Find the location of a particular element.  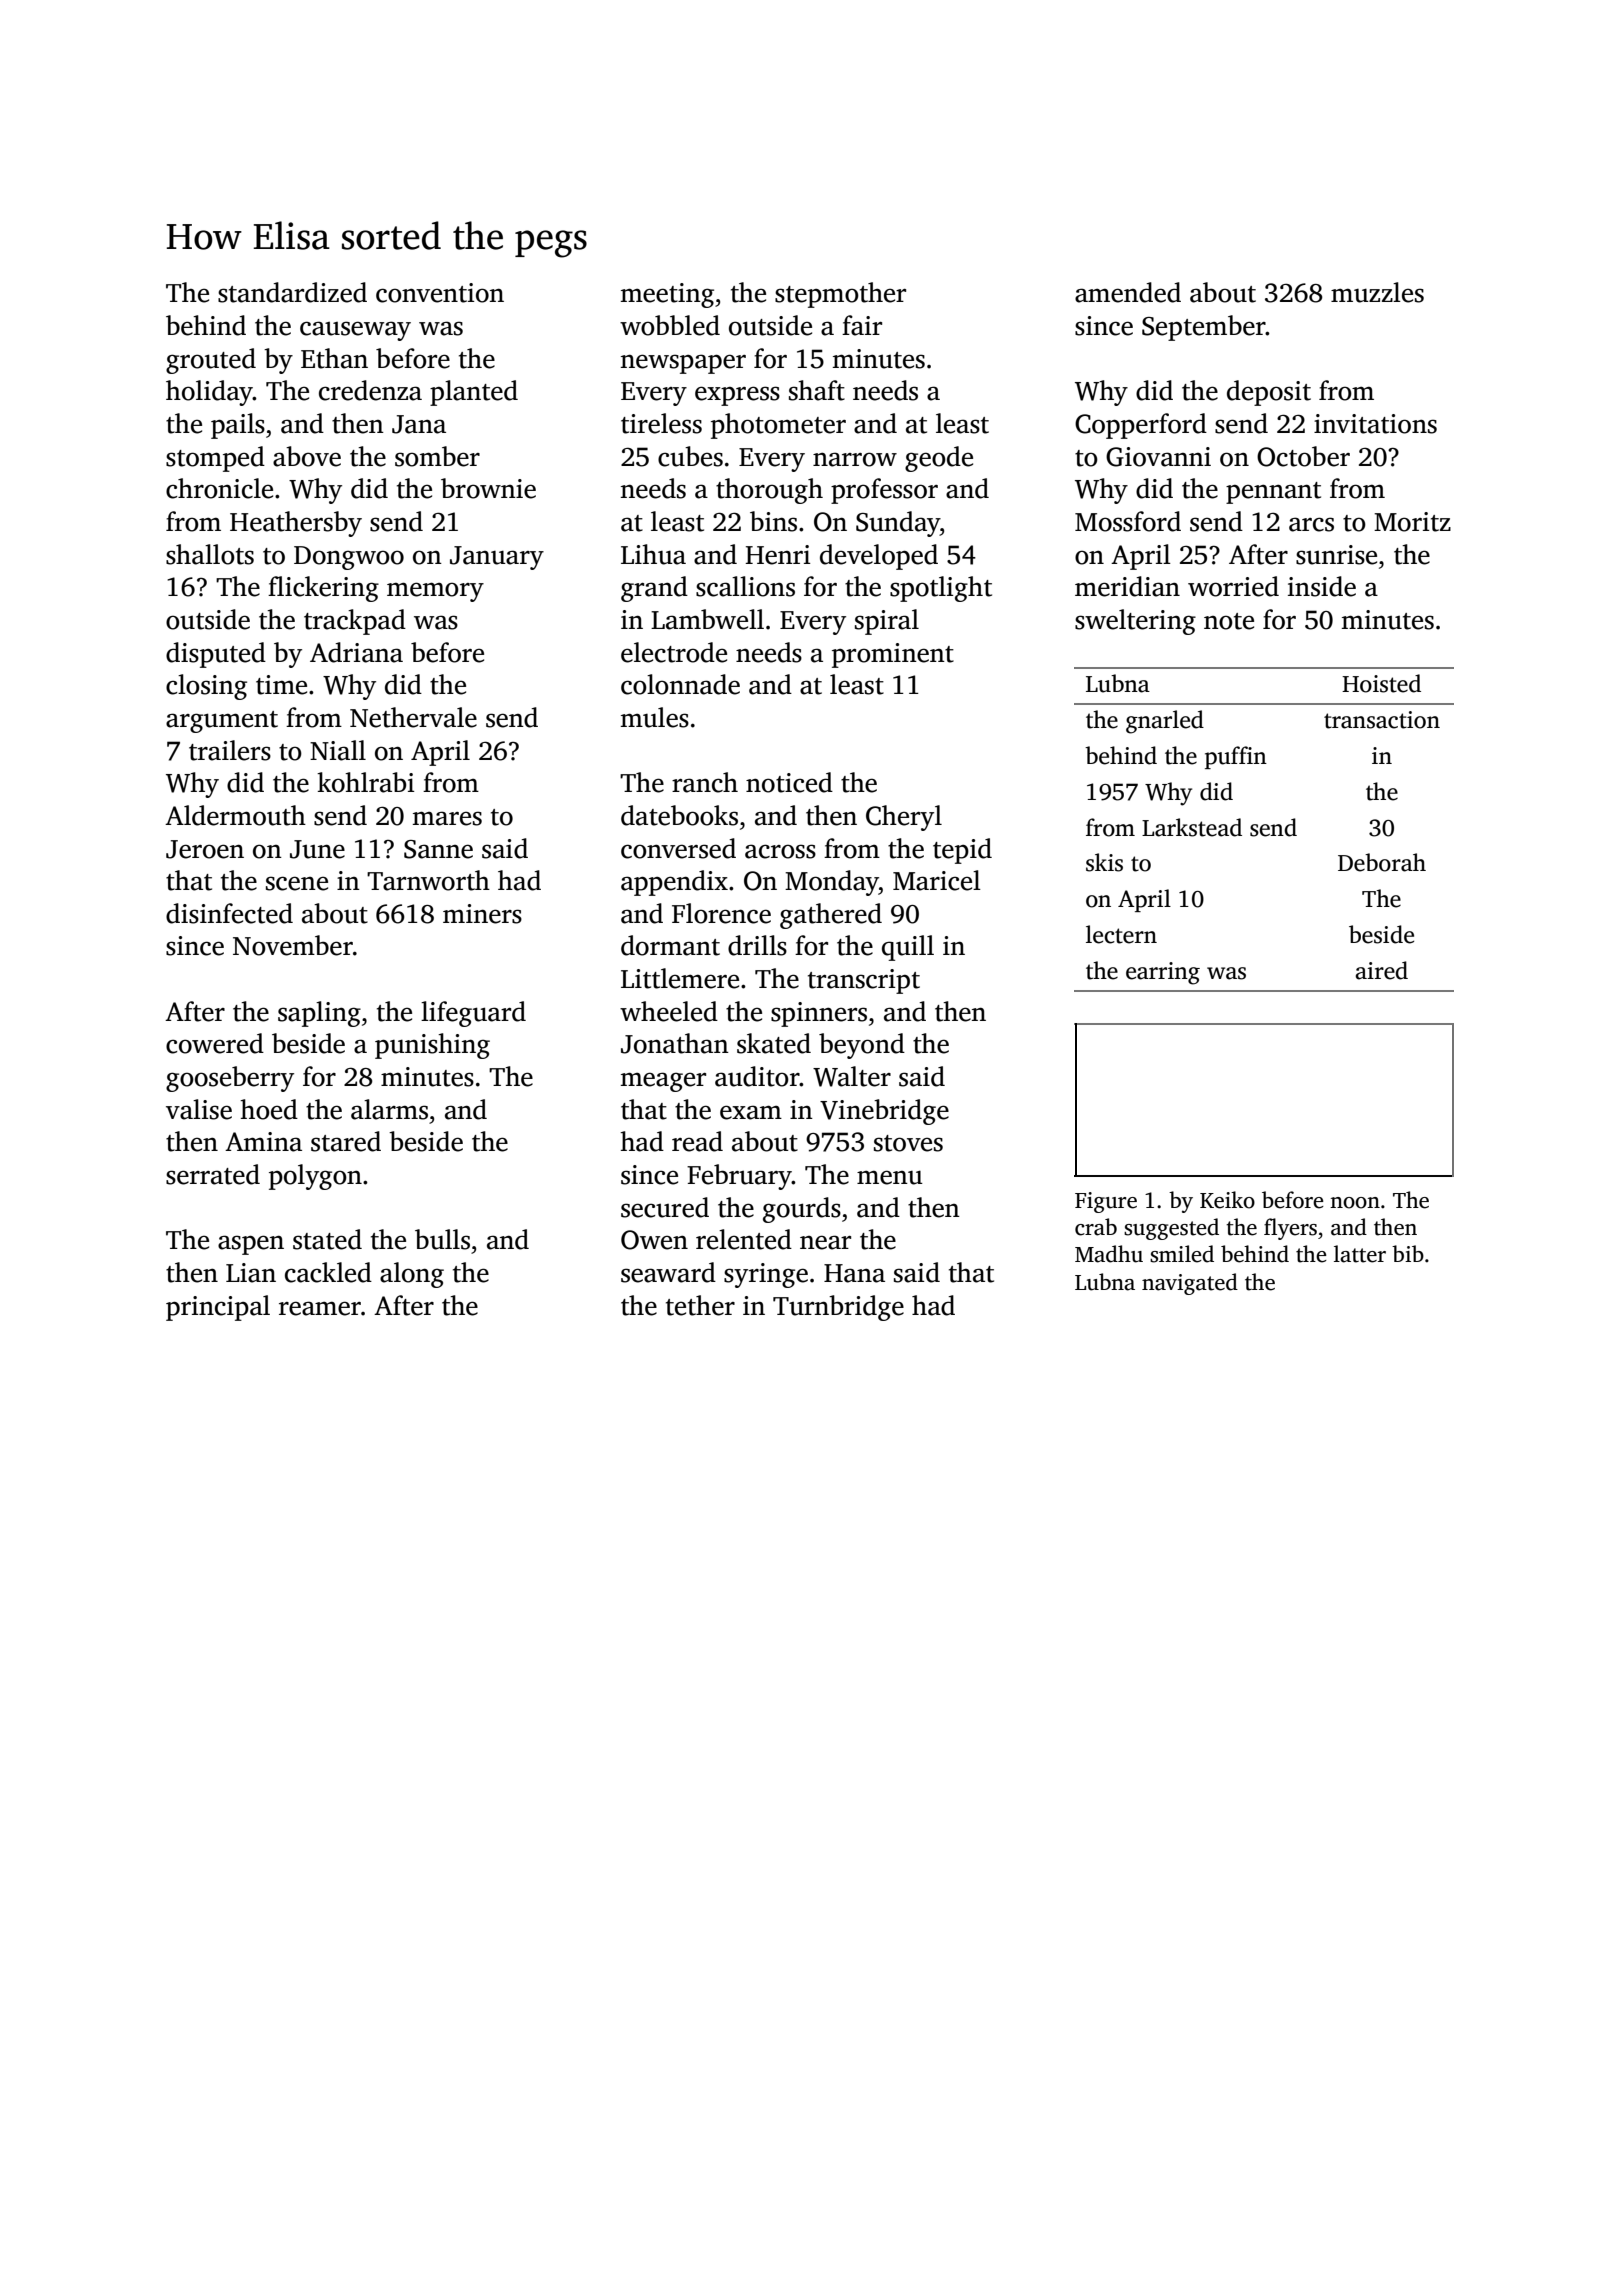

Turnbridge is located at coordinates (838, 1308).
